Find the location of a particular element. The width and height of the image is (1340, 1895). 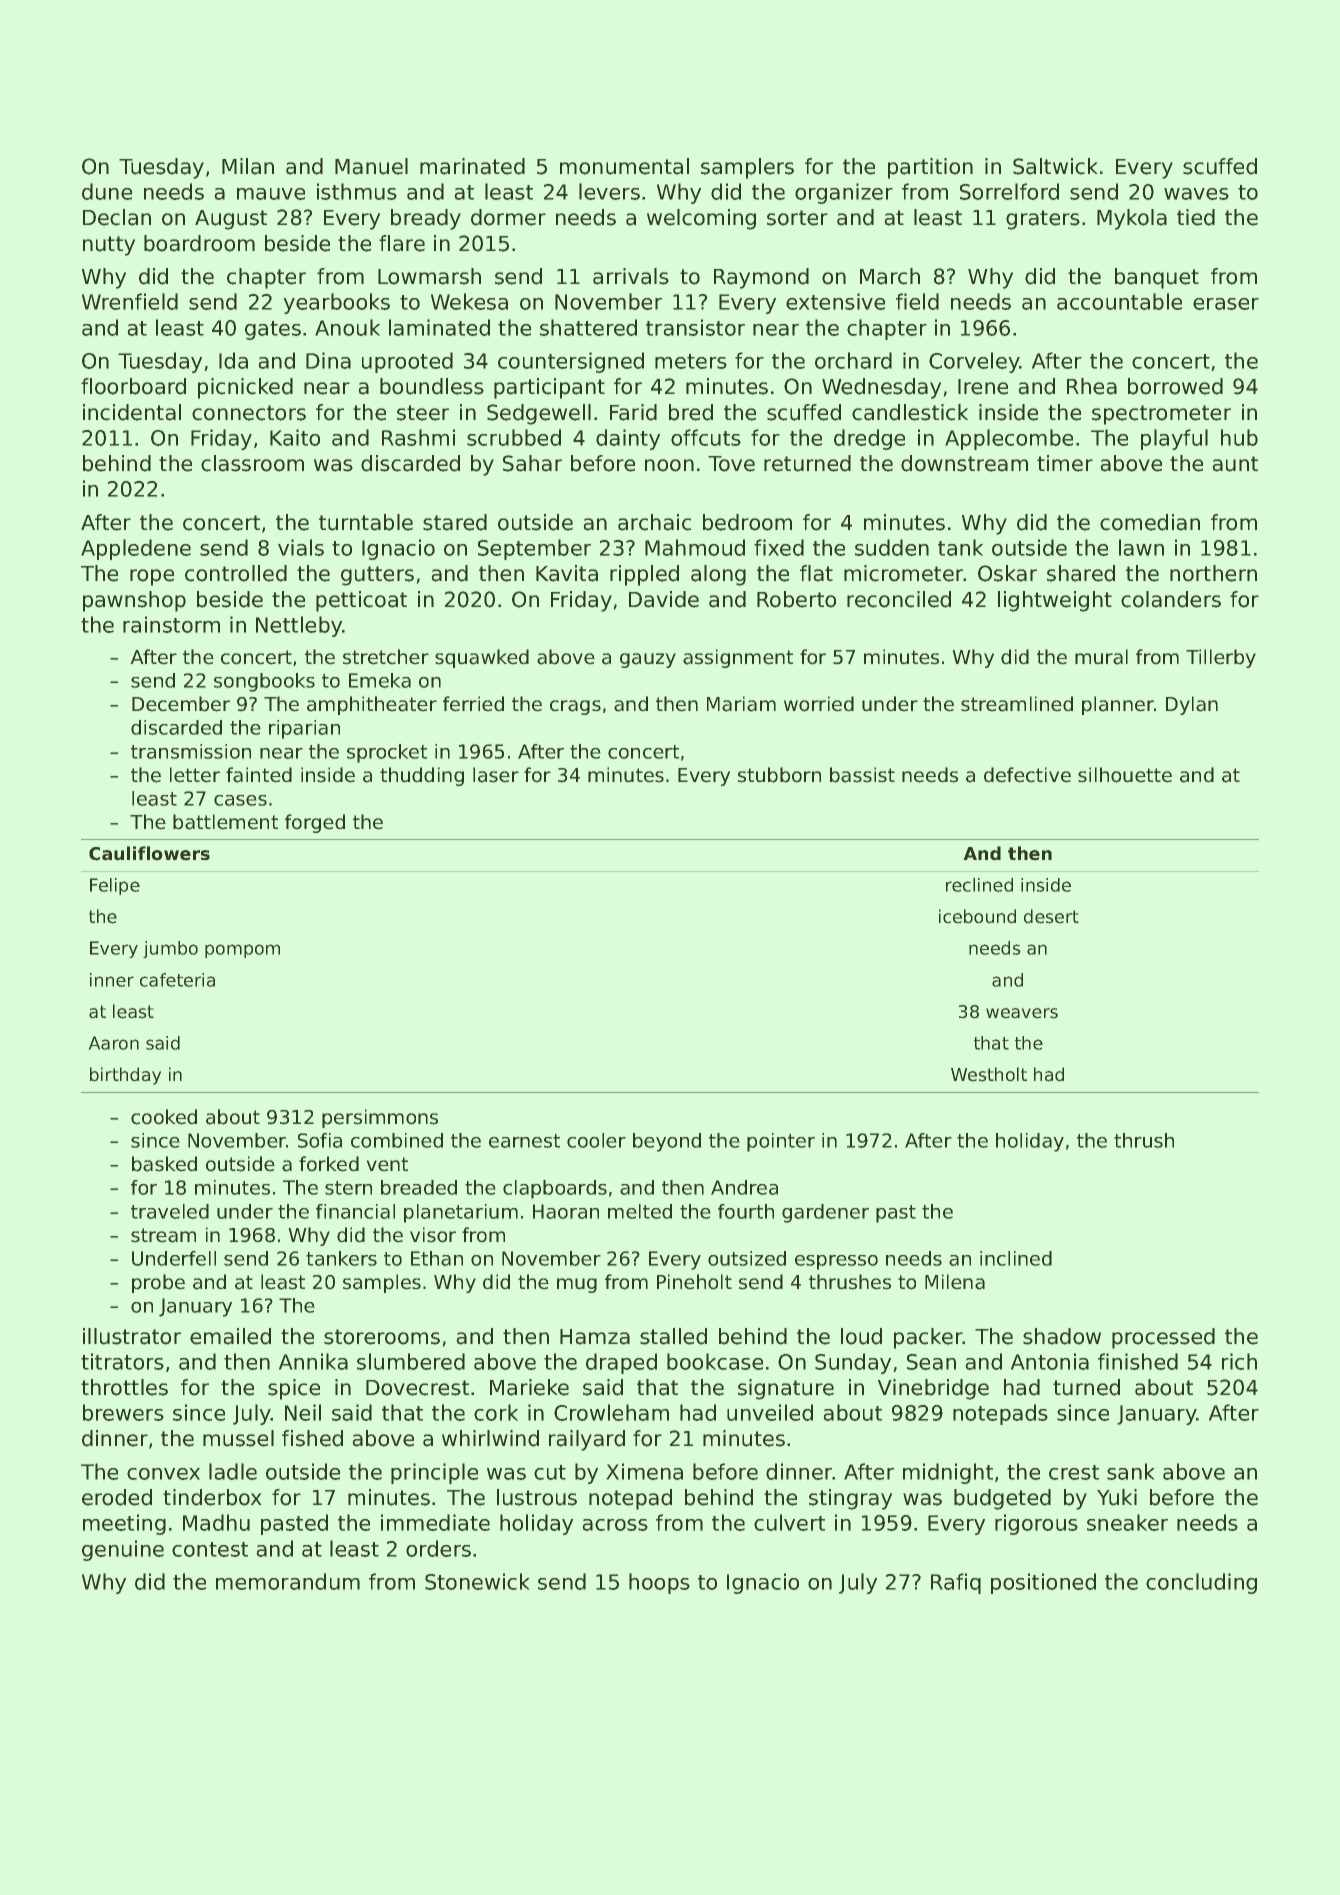

samplers is located at coordinates (747, 168).
